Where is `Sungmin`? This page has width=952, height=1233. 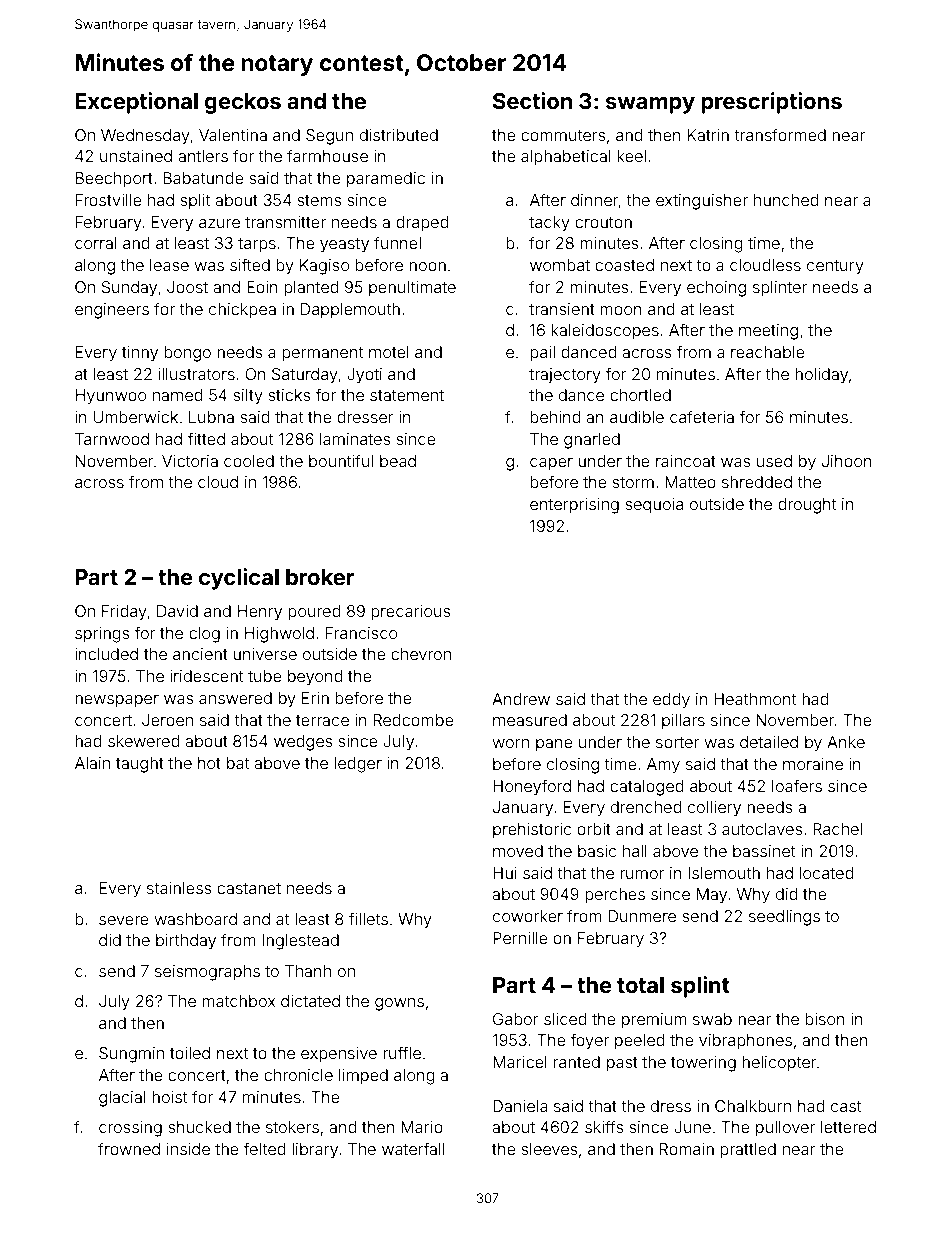 Sungmin is located at coordinates (131, 1055).
